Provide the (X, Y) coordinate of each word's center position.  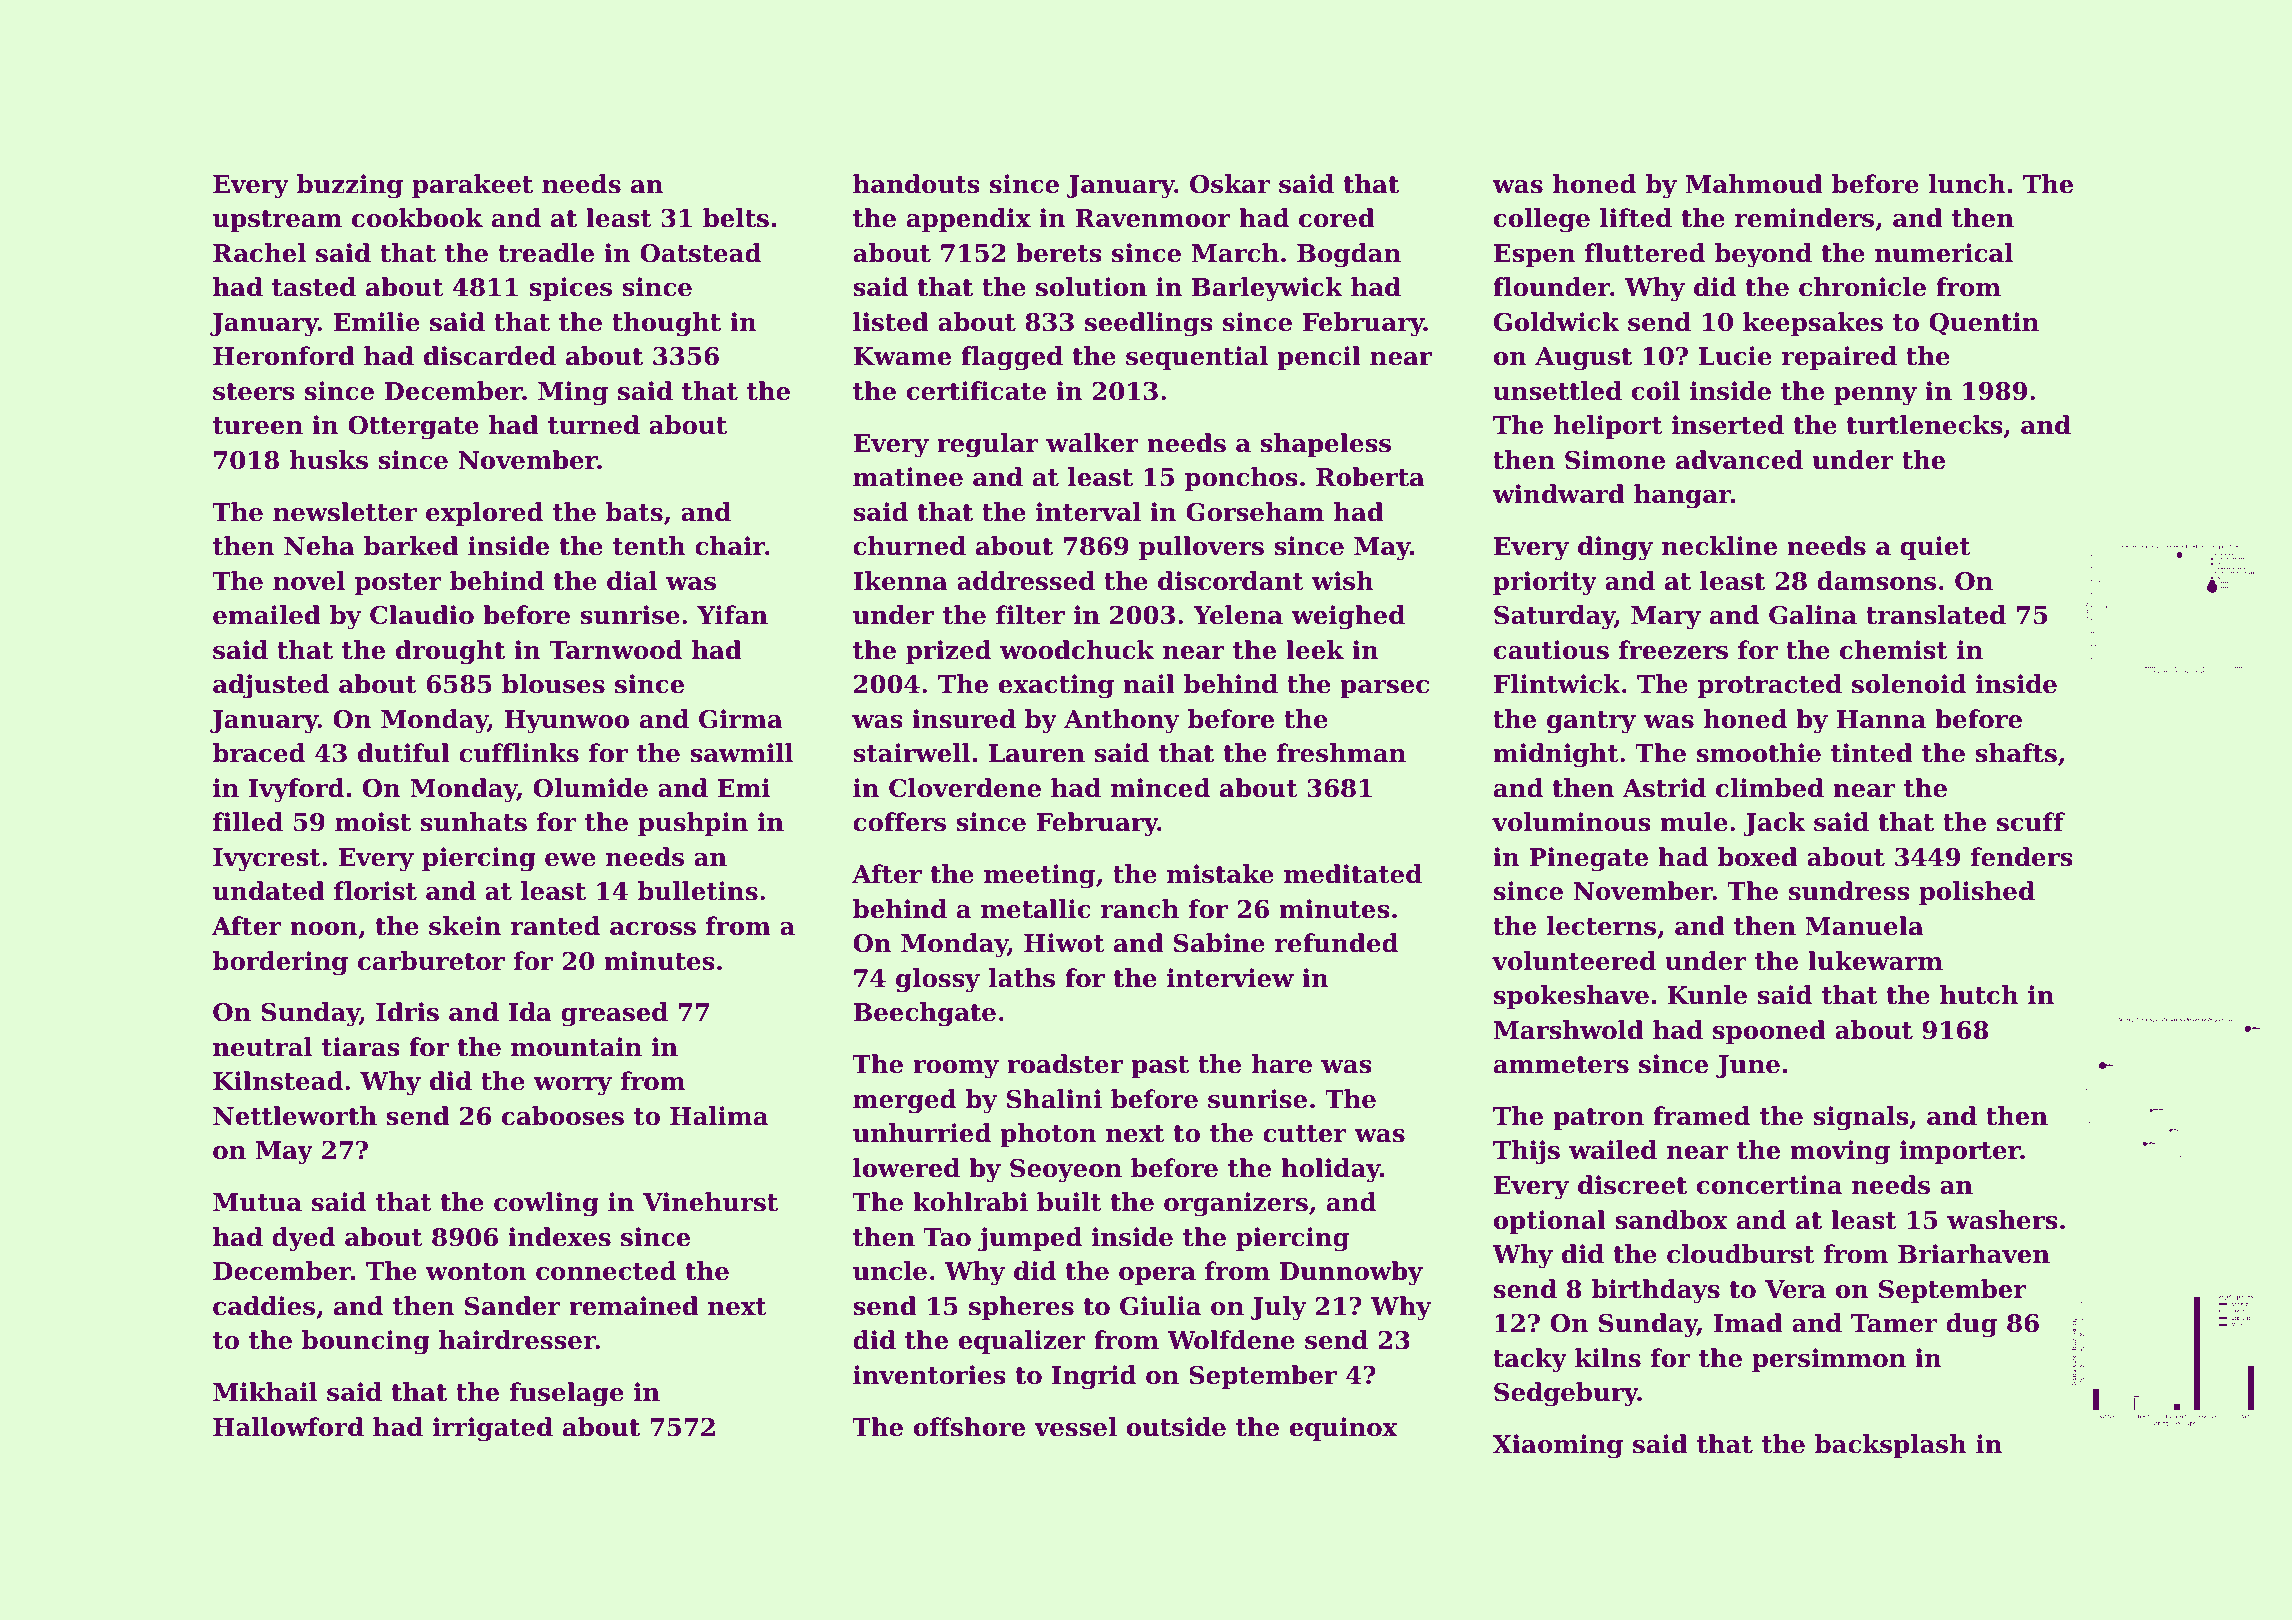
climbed (1770, 788)
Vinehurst (710, 1202)
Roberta (1370, 477)
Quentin (1984, 324)
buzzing (350, 186)
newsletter (345, 512)
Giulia (1160, 1306)
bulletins (698, 891)
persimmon (1829, 1360)
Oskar (1230, 184)
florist (375, 891)
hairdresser (517, 1340)
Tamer (1894, 1323)
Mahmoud (1754, 184)
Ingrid (1094, 1377)
